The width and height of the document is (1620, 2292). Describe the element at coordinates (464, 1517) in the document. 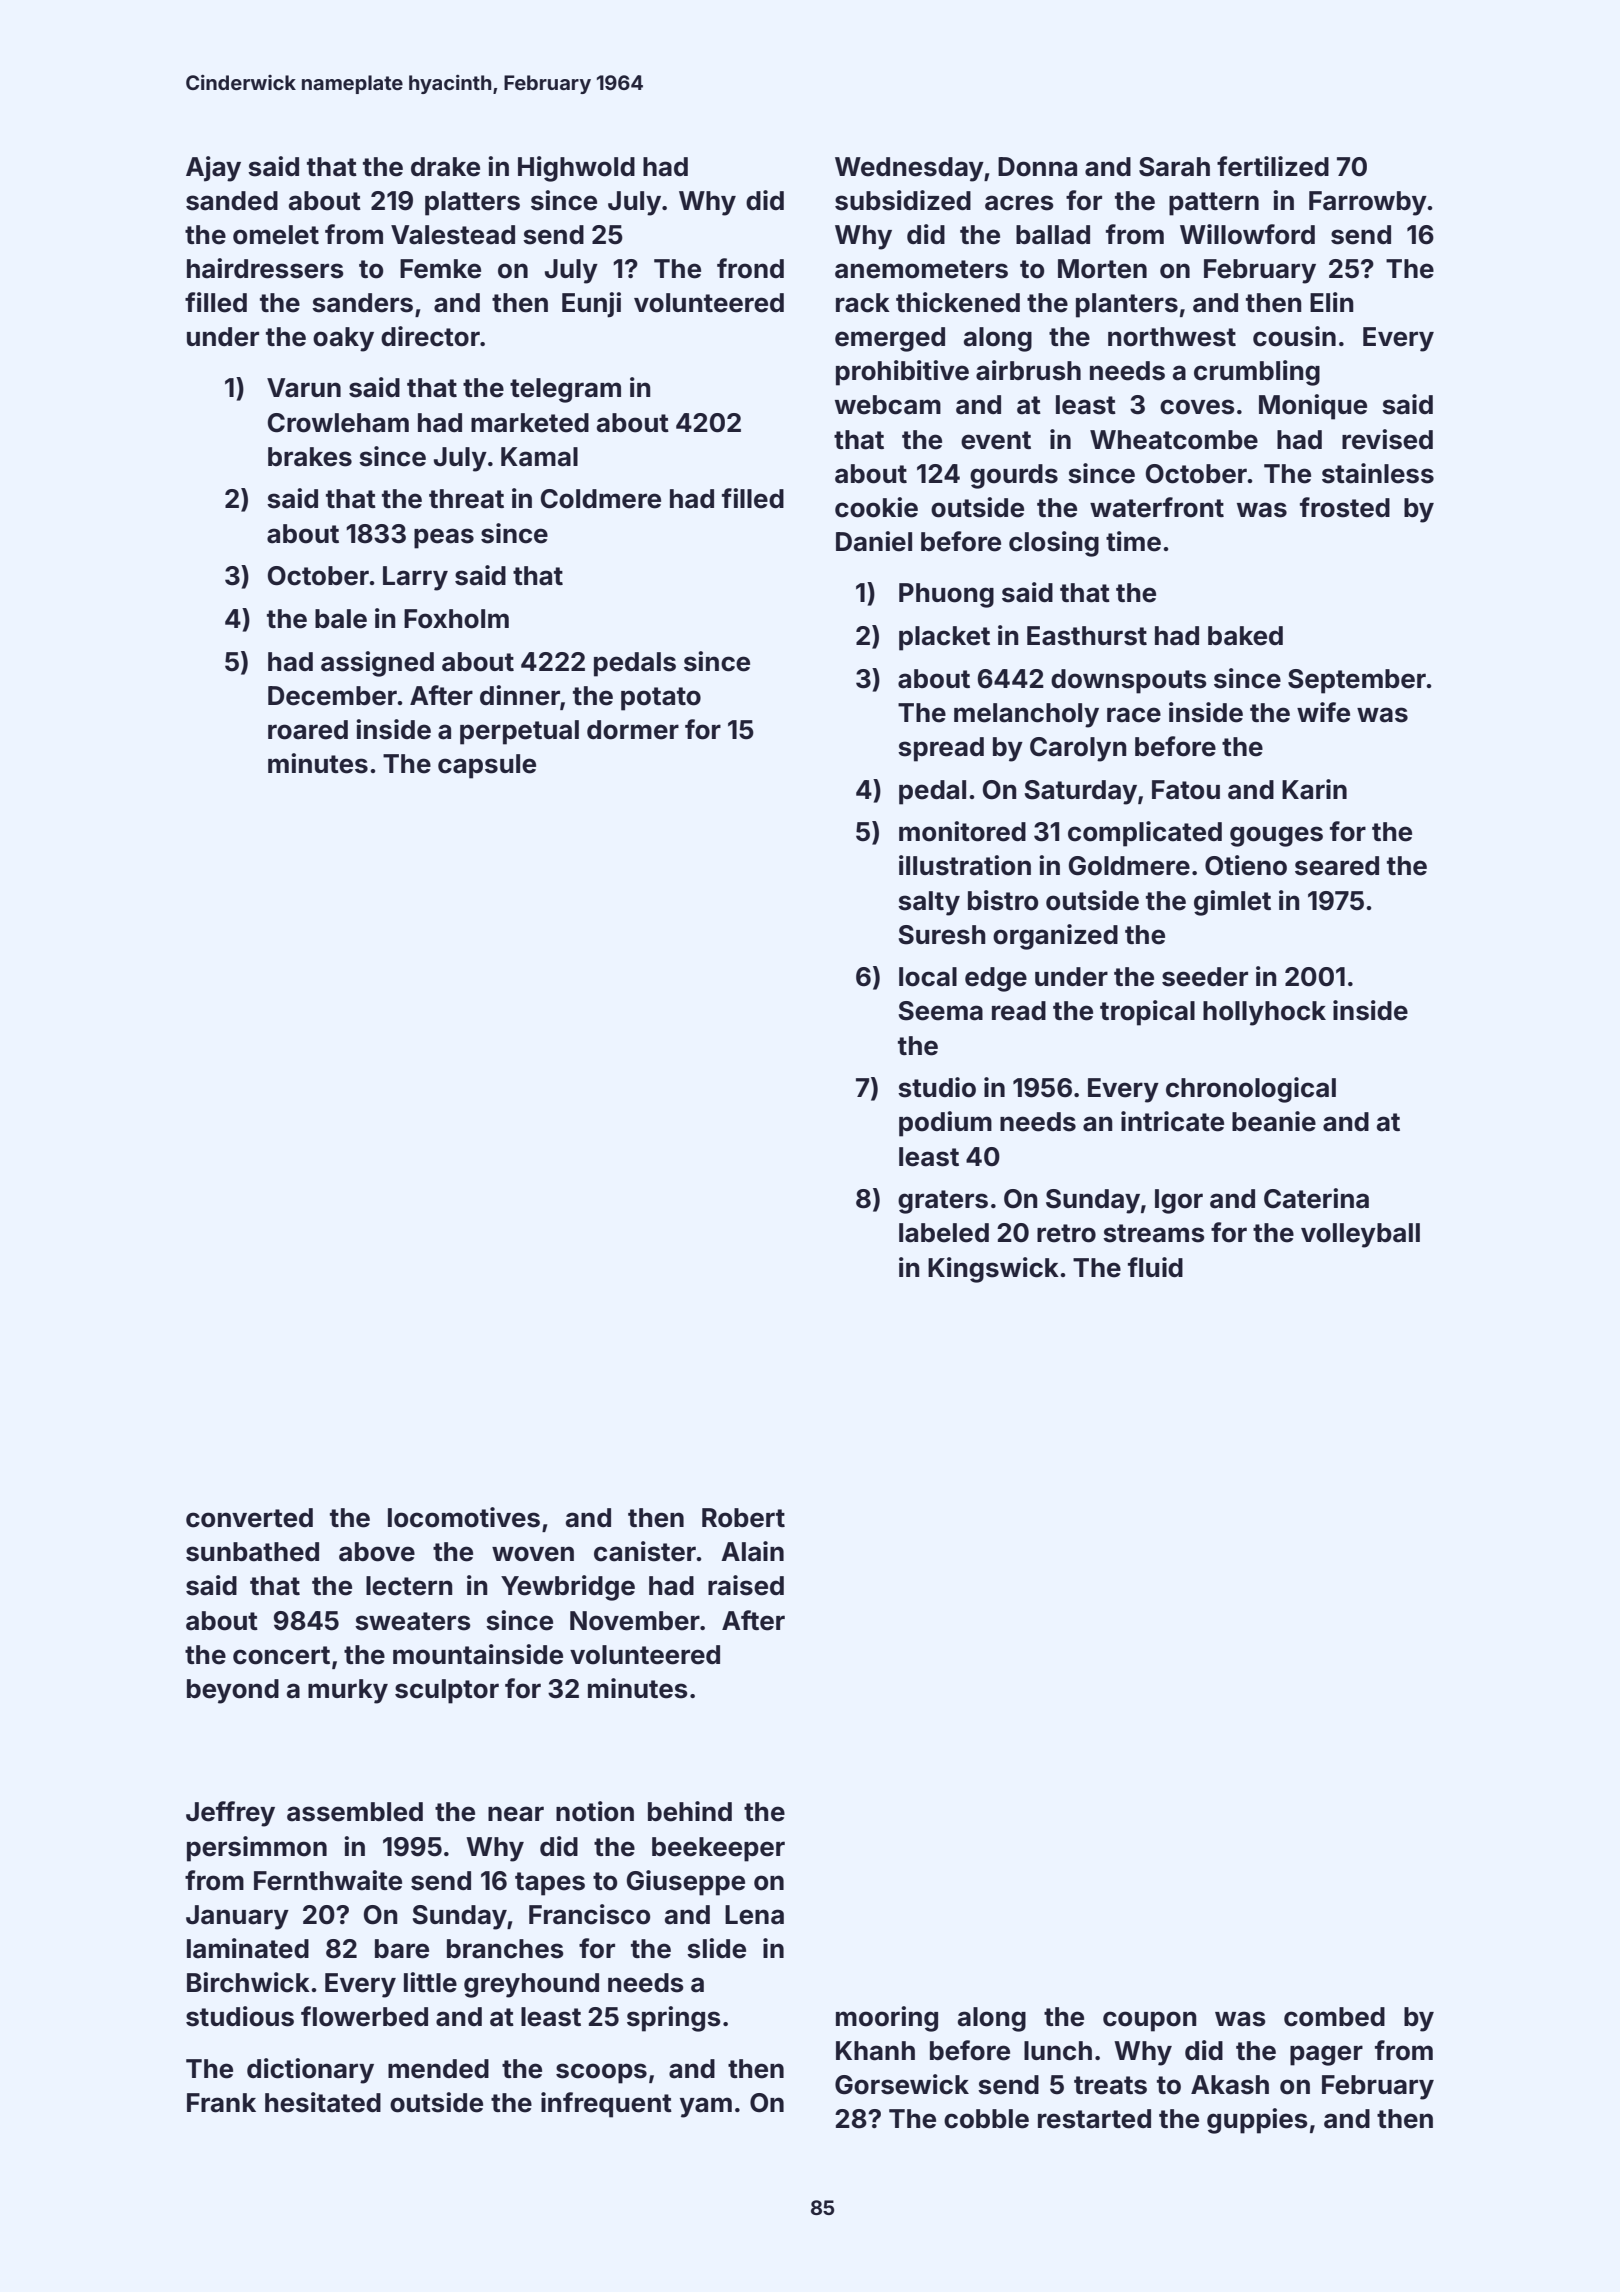

I see `locomotives` at that location.
